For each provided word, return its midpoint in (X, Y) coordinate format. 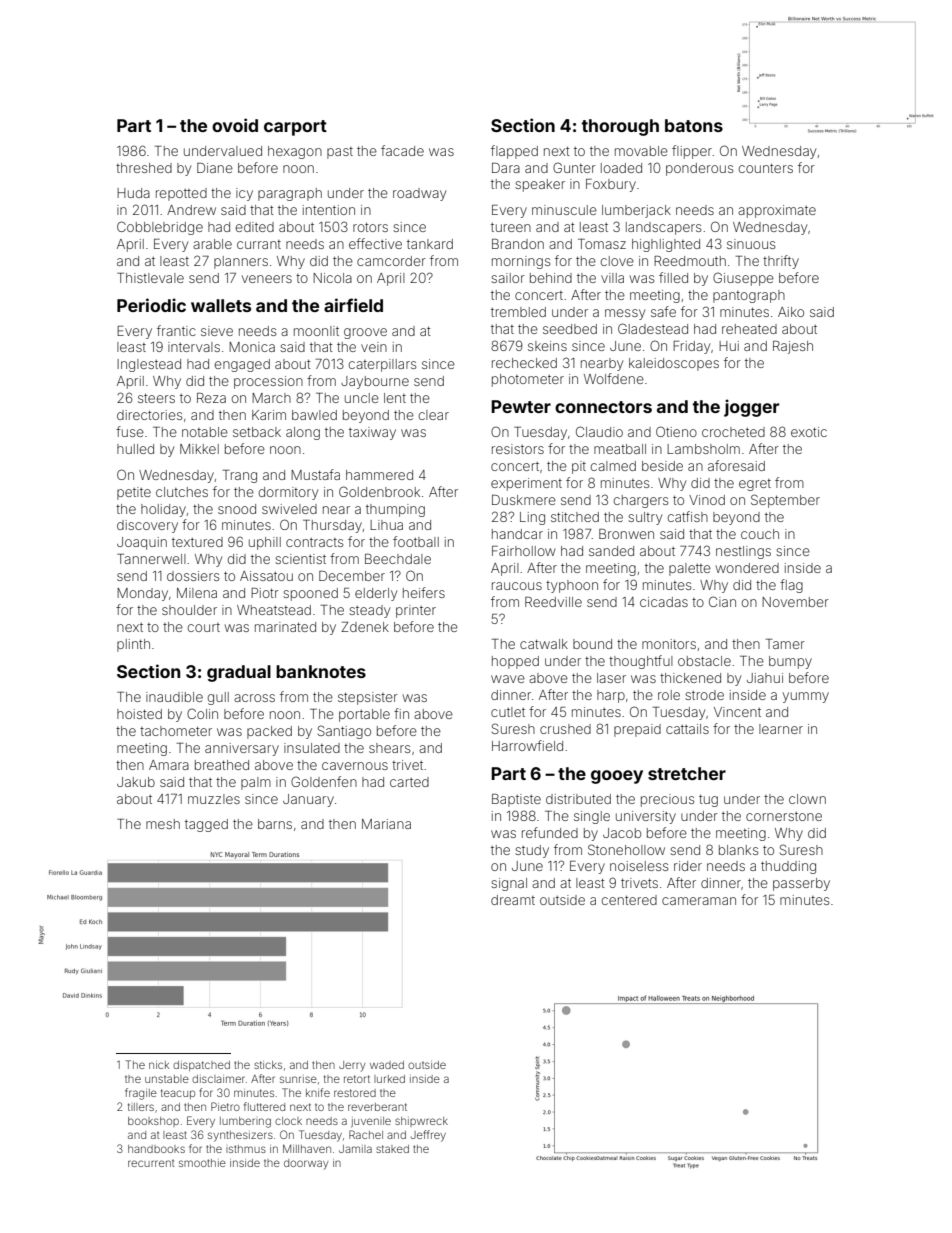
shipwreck (421, 1122)
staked (392, 1149)
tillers (141, 1107)
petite (134, 493)
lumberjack (636, 211)
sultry (645, 518)
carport (295, 128)
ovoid (235, 125)
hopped (515, 662)
